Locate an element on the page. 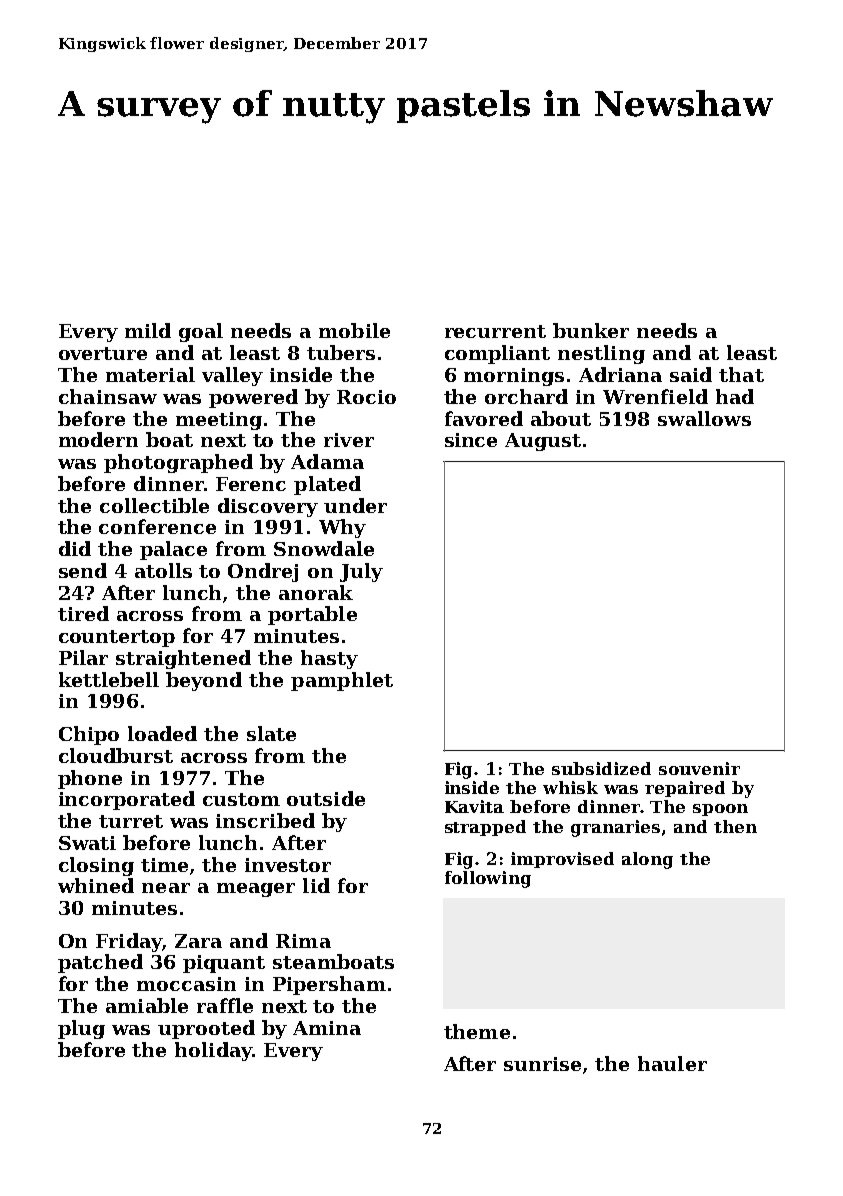 This document has width=843, height=1196. river is located at coordinates (349, 440).
